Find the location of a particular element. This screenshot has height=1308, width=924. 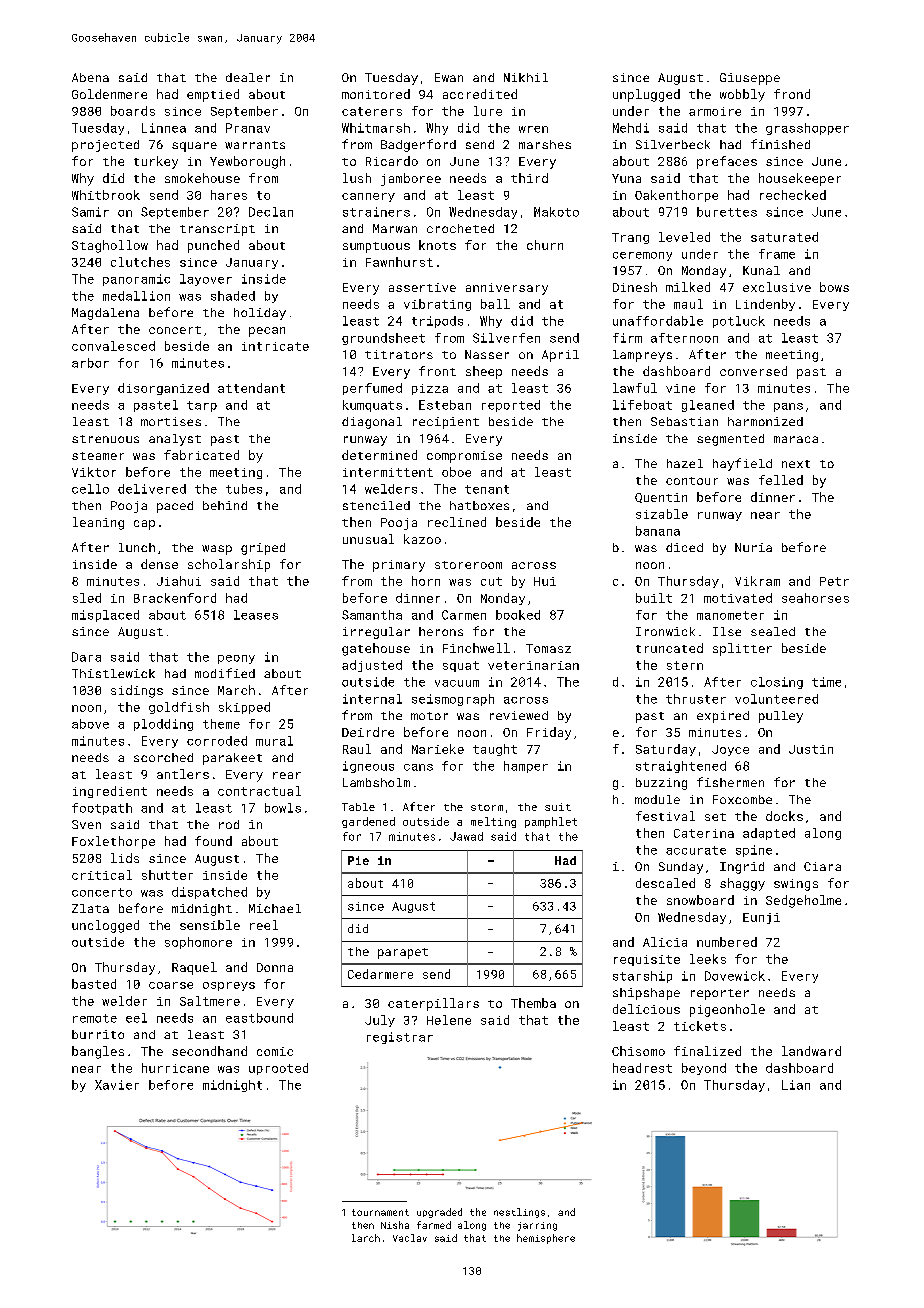

uprooted is located at coordinates (278, 1069).
